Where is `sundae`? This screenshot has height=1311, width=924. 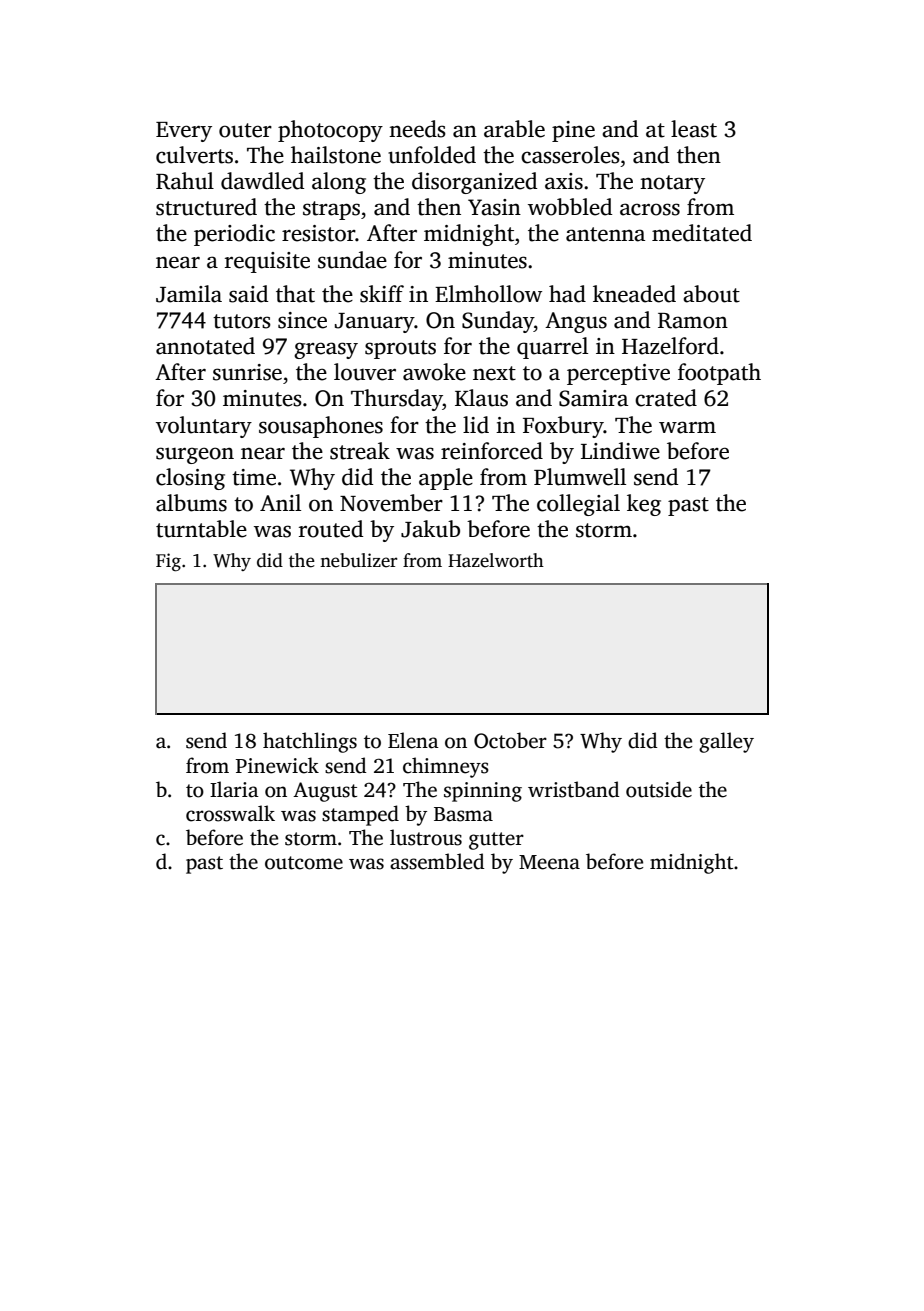 sundae is located at coordinates (352, 260).
